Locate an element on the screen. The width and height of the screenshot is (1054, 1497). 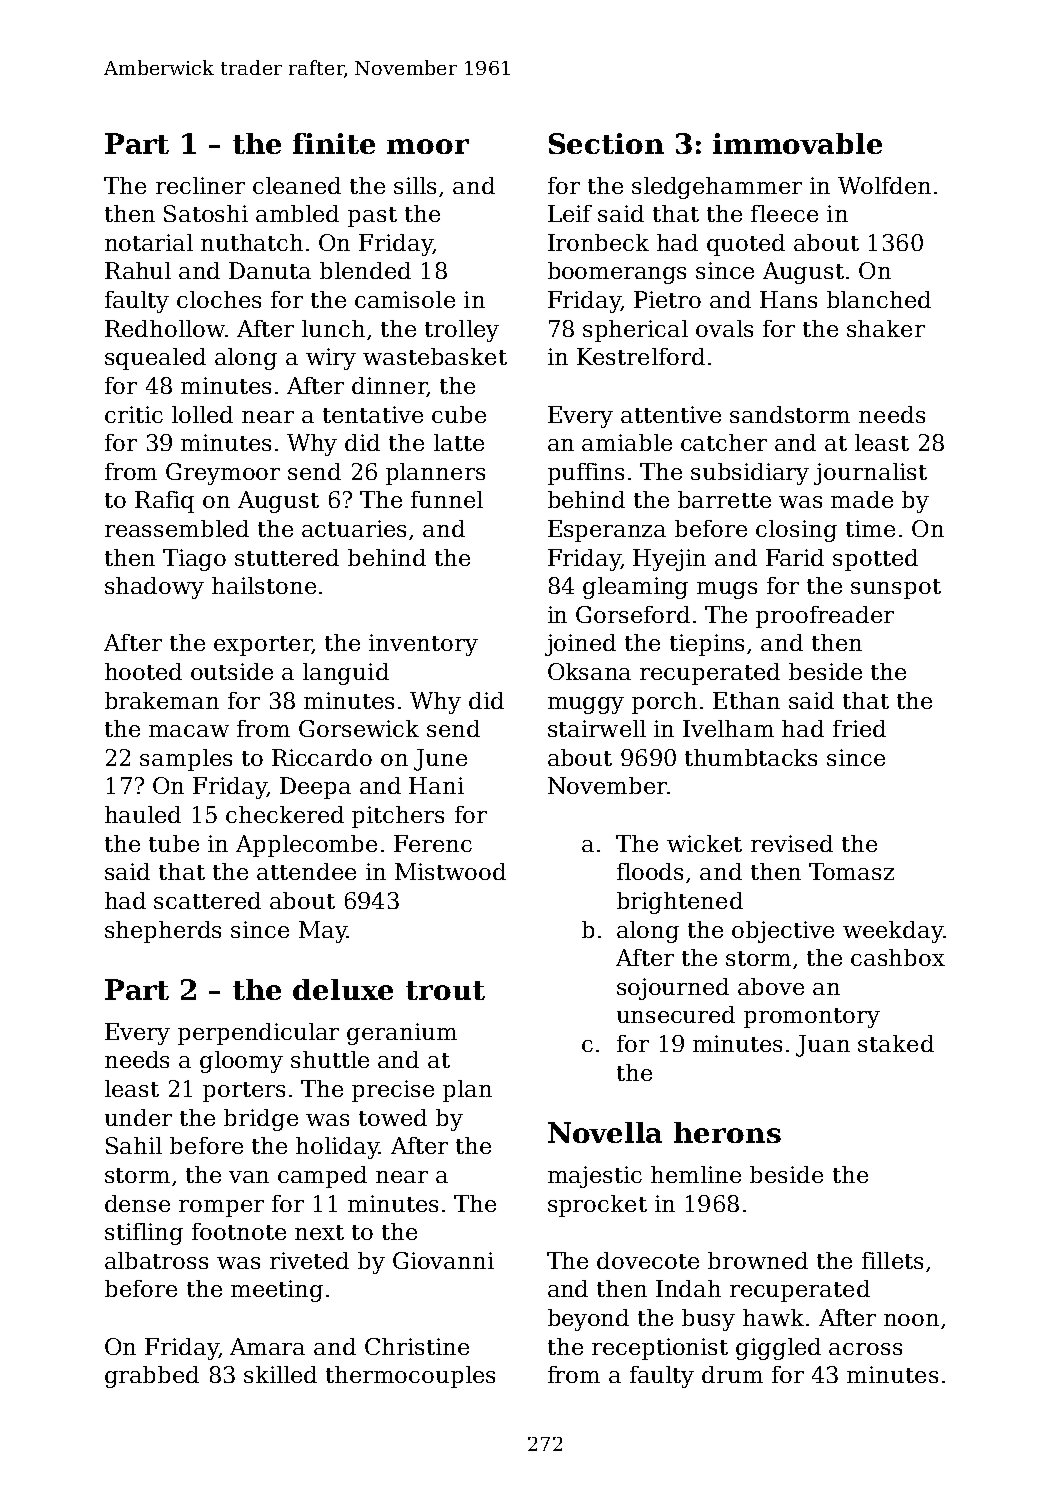
macaw is located at coordinates (189, 731).
